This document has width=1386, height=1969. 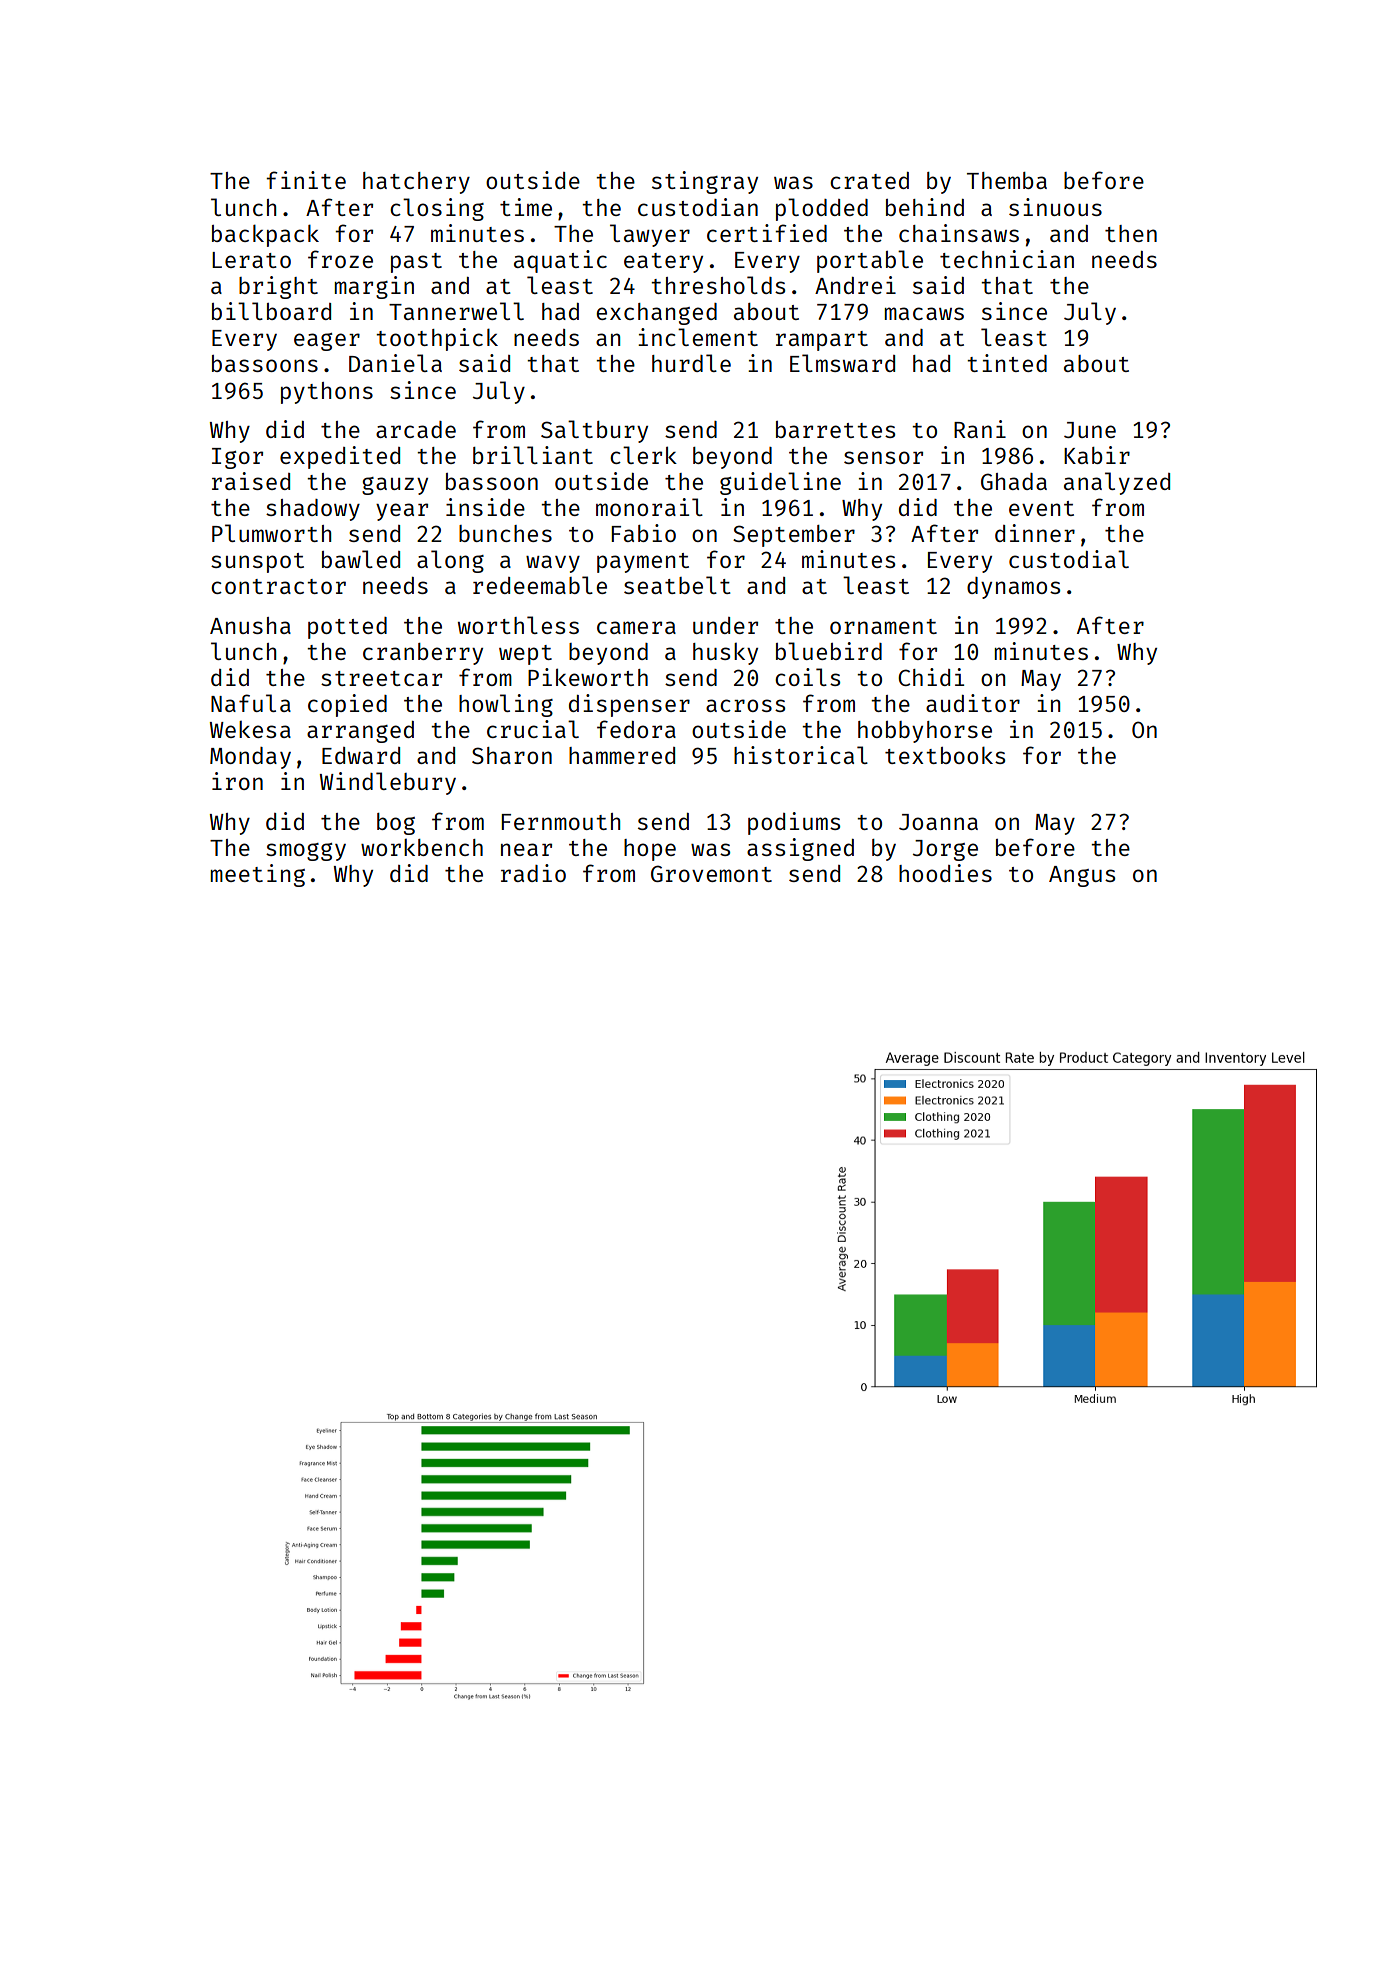 I want to click on analyzed, so click(x=1117, y=483).
